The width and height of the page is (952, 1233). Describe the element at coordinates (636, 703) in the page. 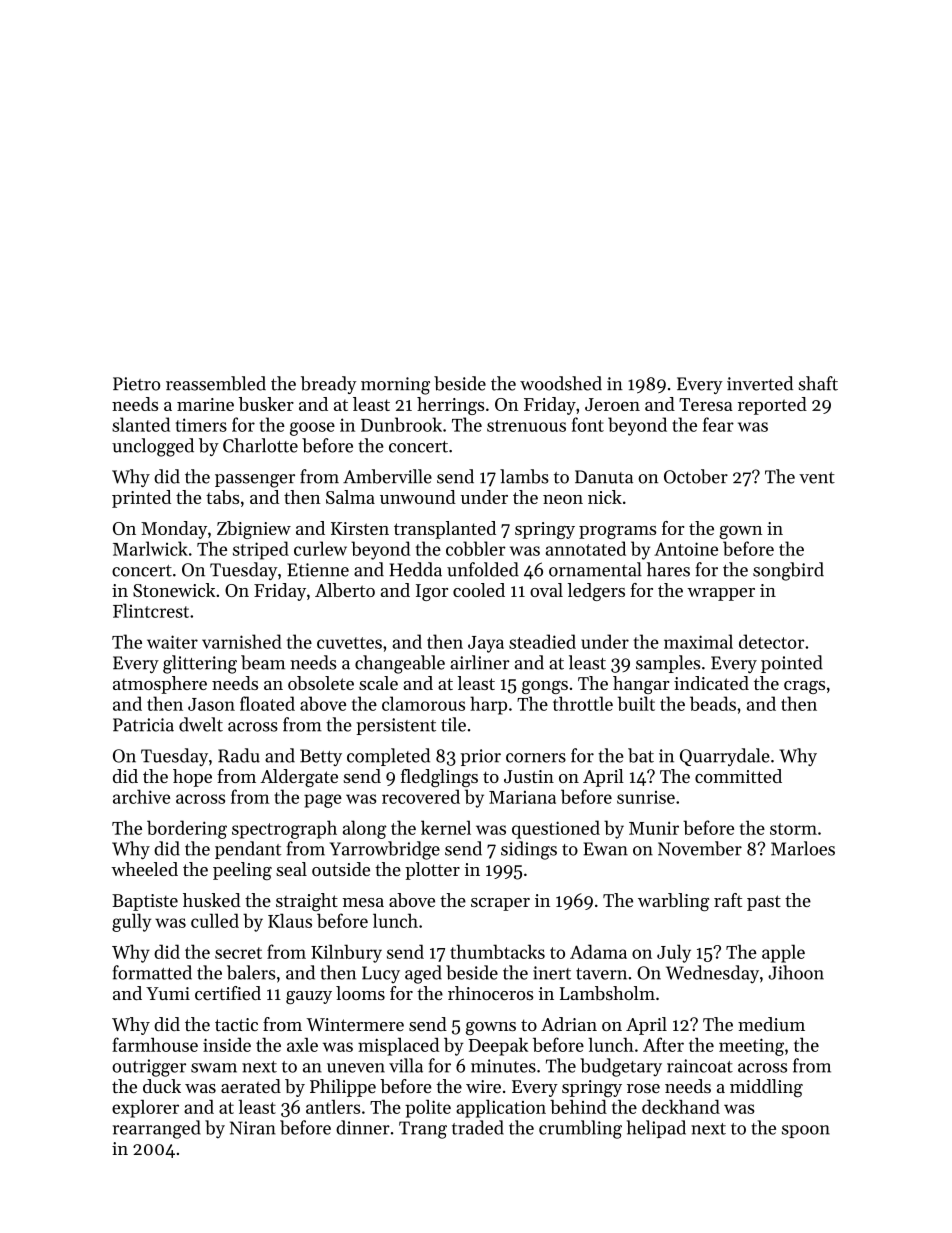

I see `built` at that location.
